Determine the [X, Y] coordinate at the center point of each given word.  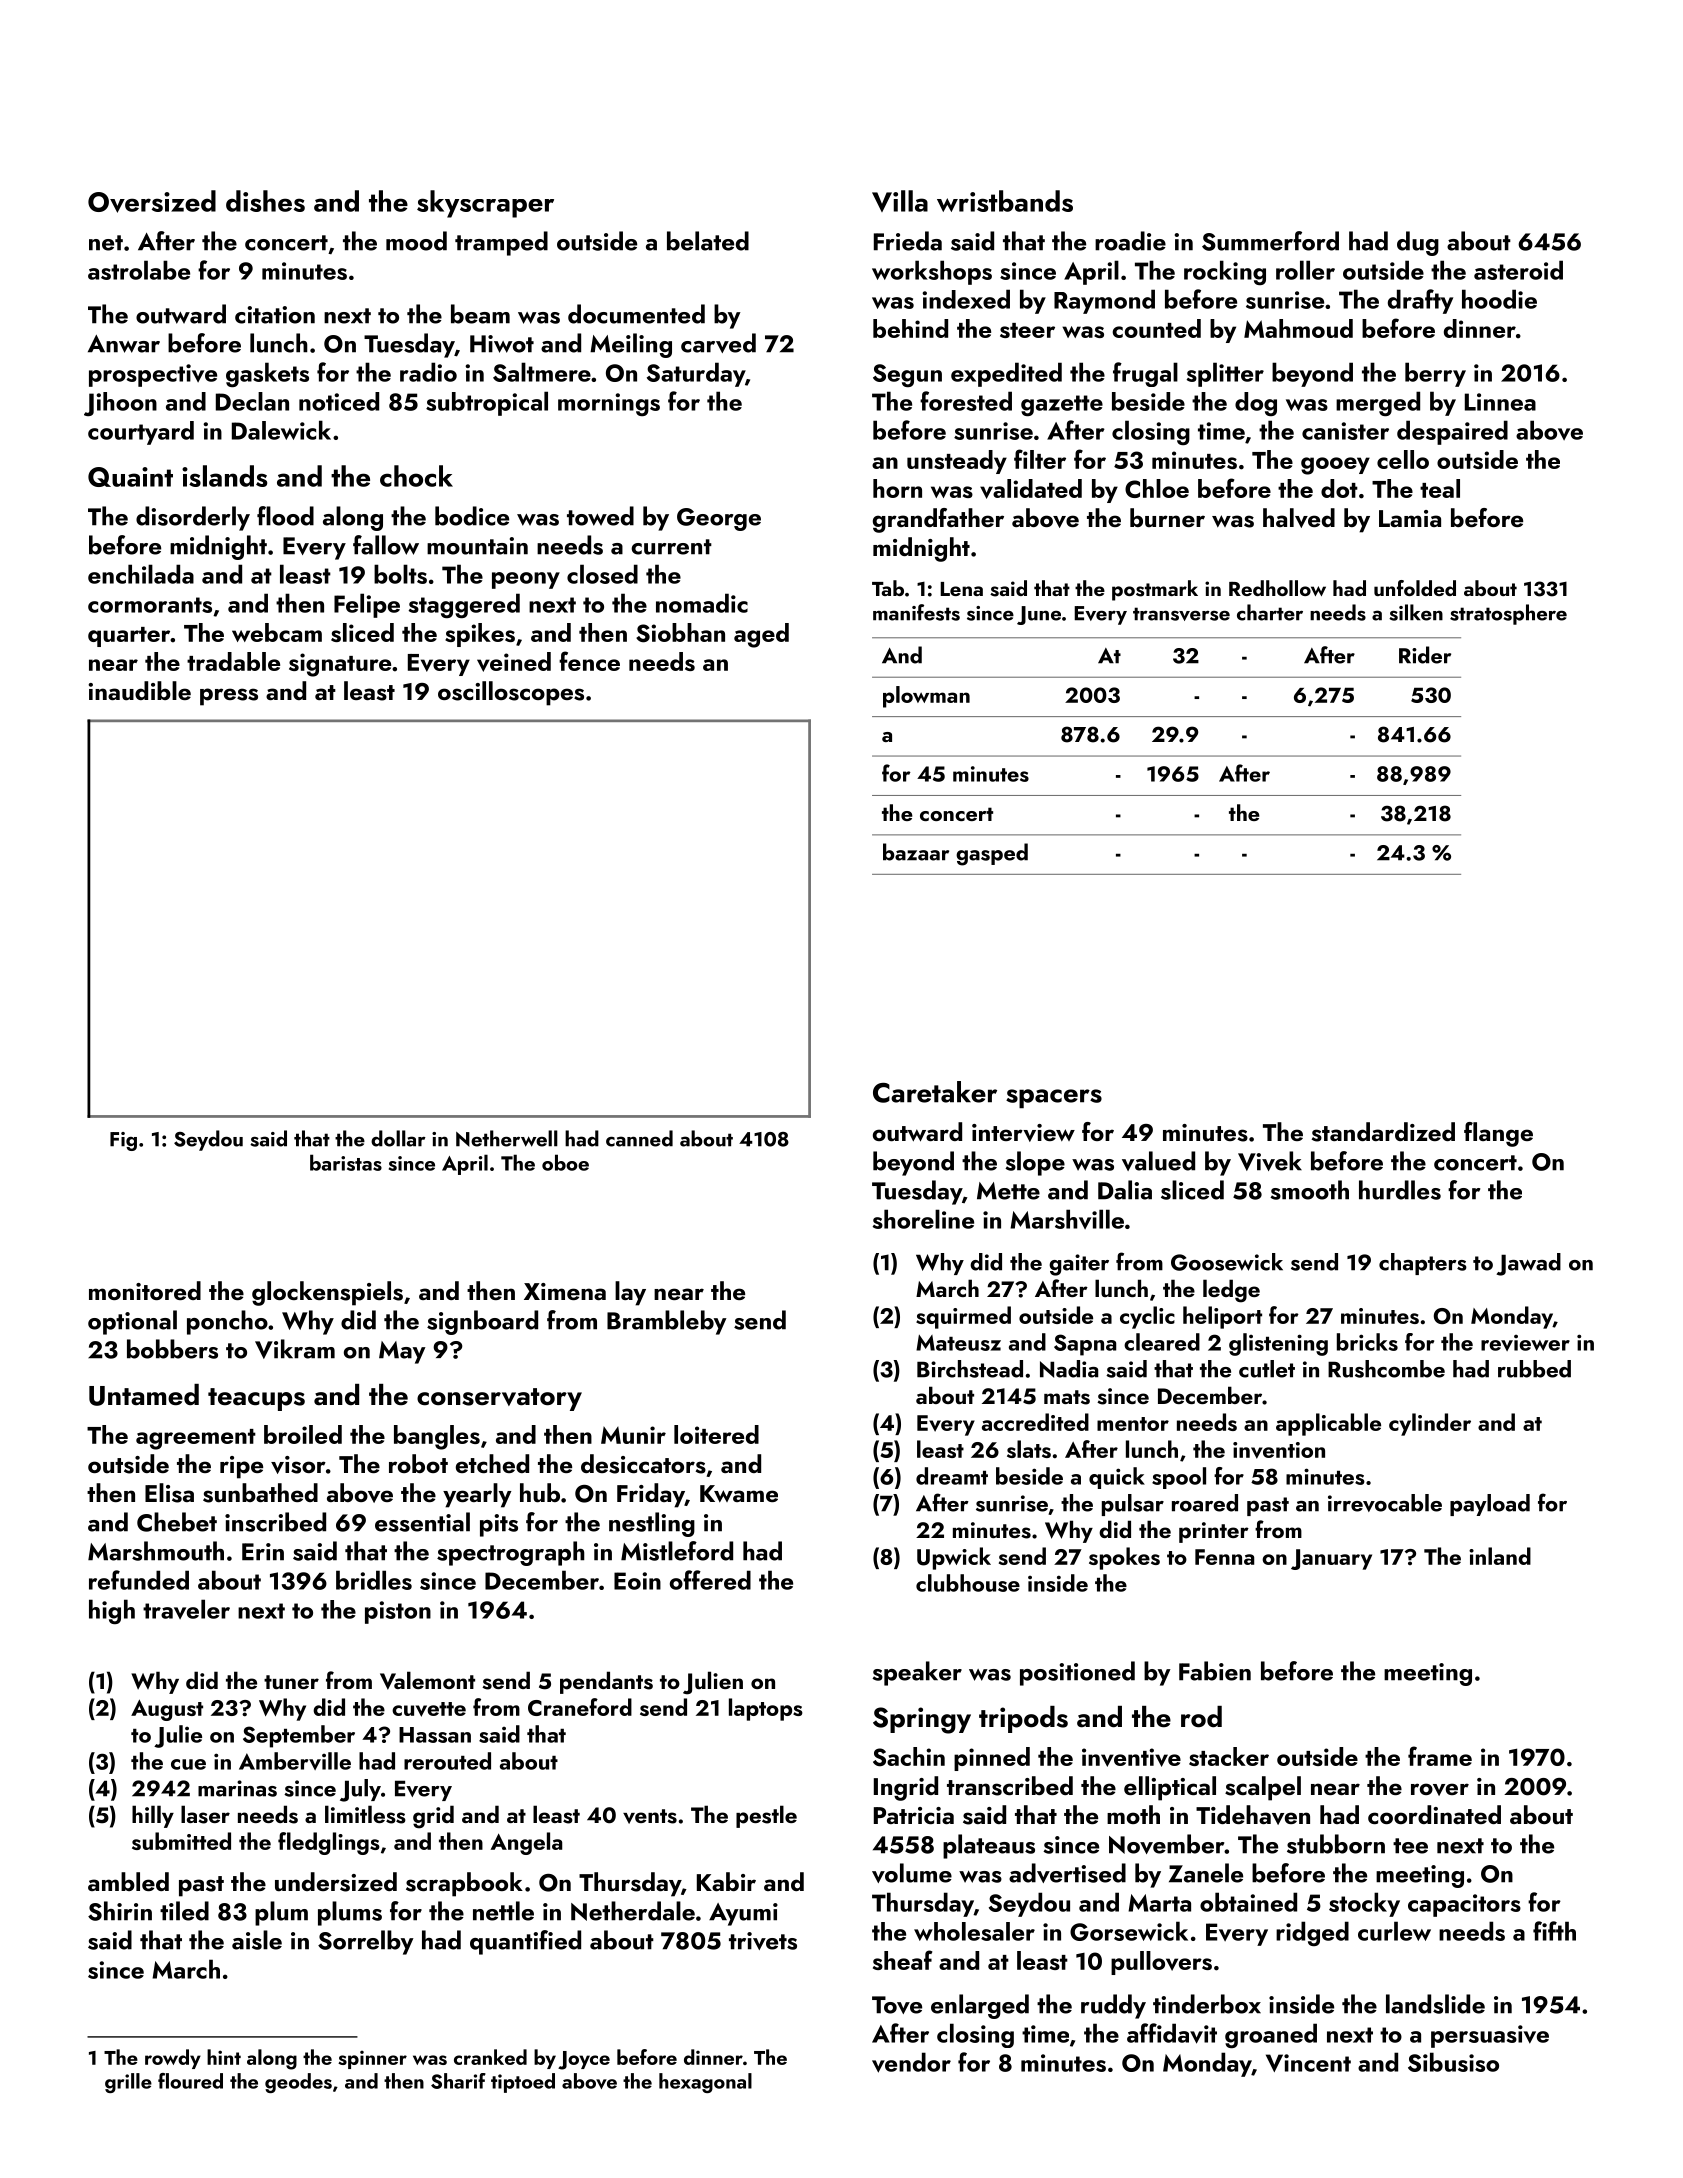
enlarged [980, 2006]
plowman [926, 697]
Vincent [1308, 2063]
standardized [1383, 1132]
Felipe [367, 605]
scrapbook [464, 1884]
